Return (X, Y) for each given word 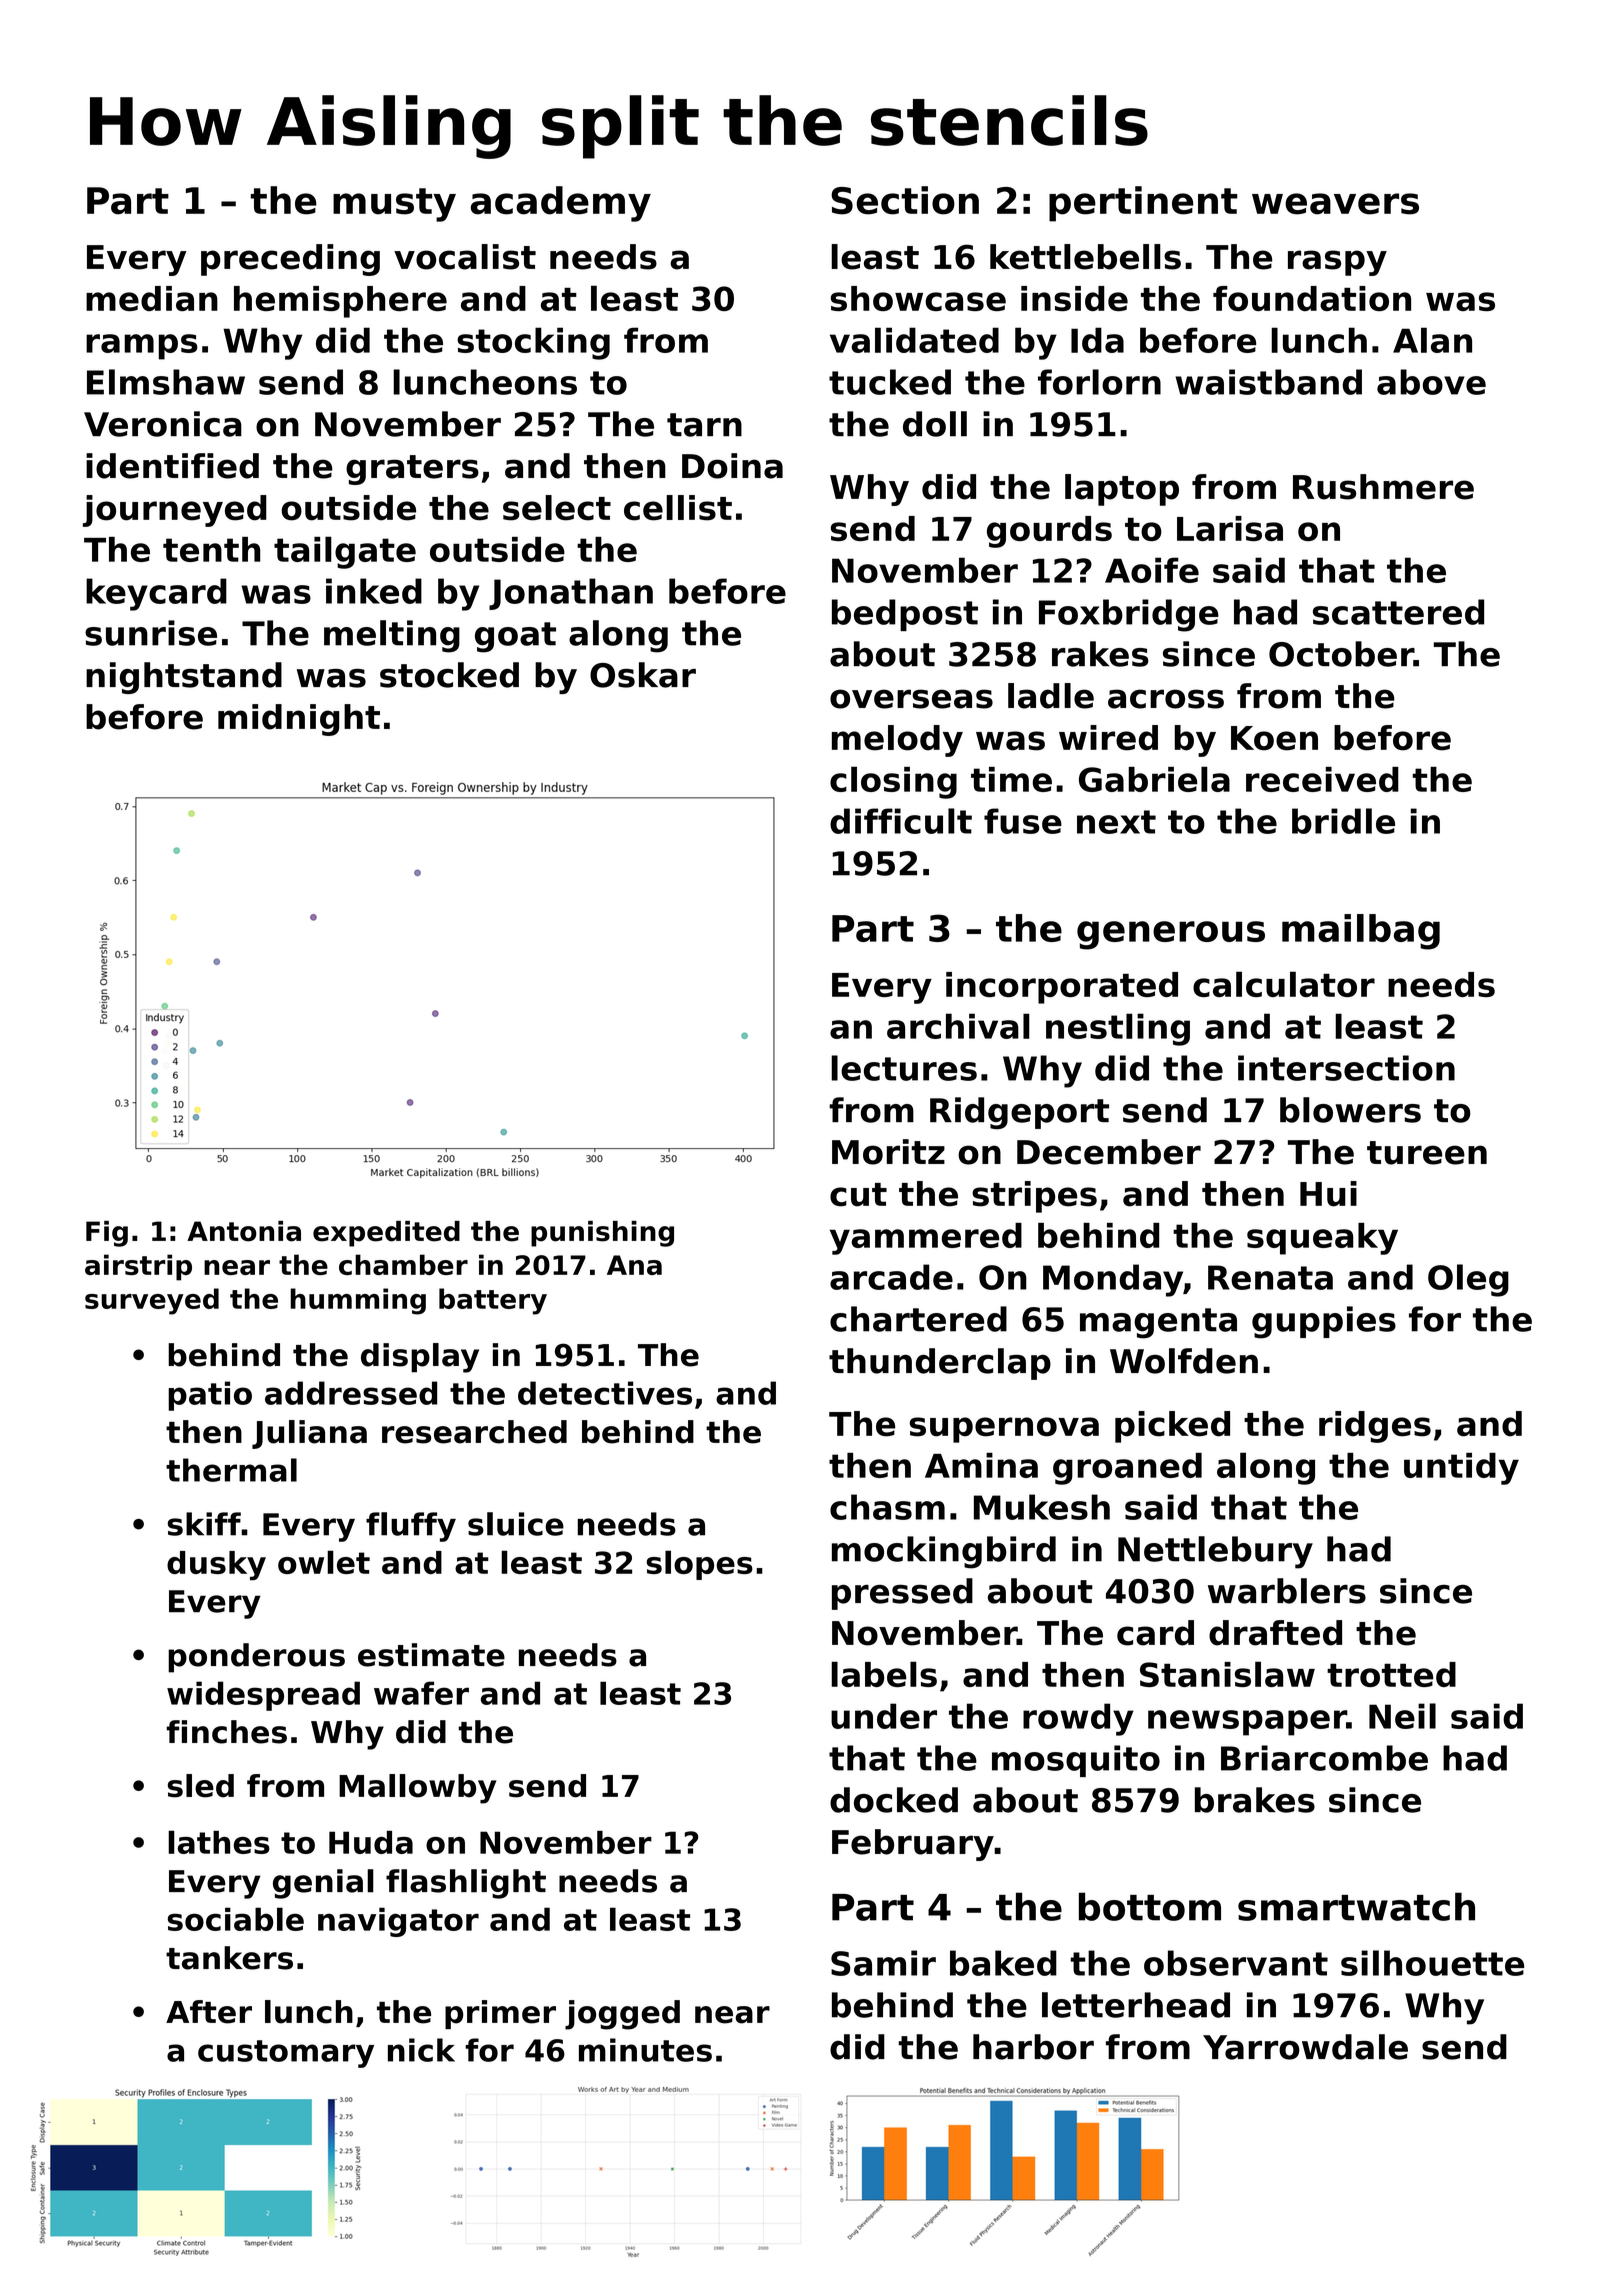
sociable (236, 1919)
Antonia (244, 1231)
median (152, 298)
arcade (891, 1277)
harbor (1033, 2047)
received (1322, 779)
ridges (1375, 1427)
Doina (732, 466)
